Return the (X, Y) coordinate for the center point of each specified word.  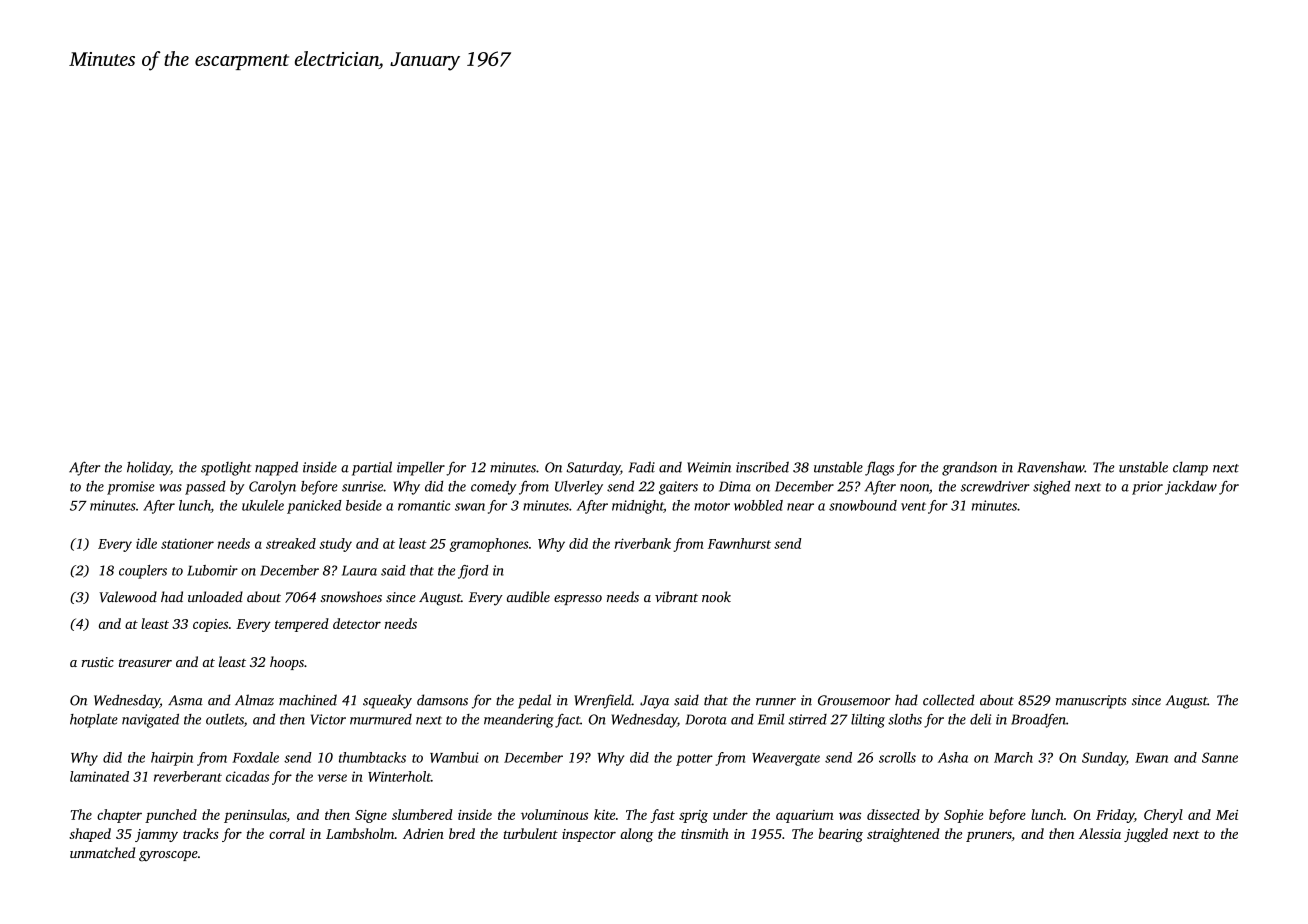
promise (131, 488)
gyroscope (168, 856)
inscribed (762, 467)
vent (913, 506)
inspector (589, 835)
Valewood (128, 597)
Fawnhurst (739, 543)
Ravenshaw (1051, 467)
